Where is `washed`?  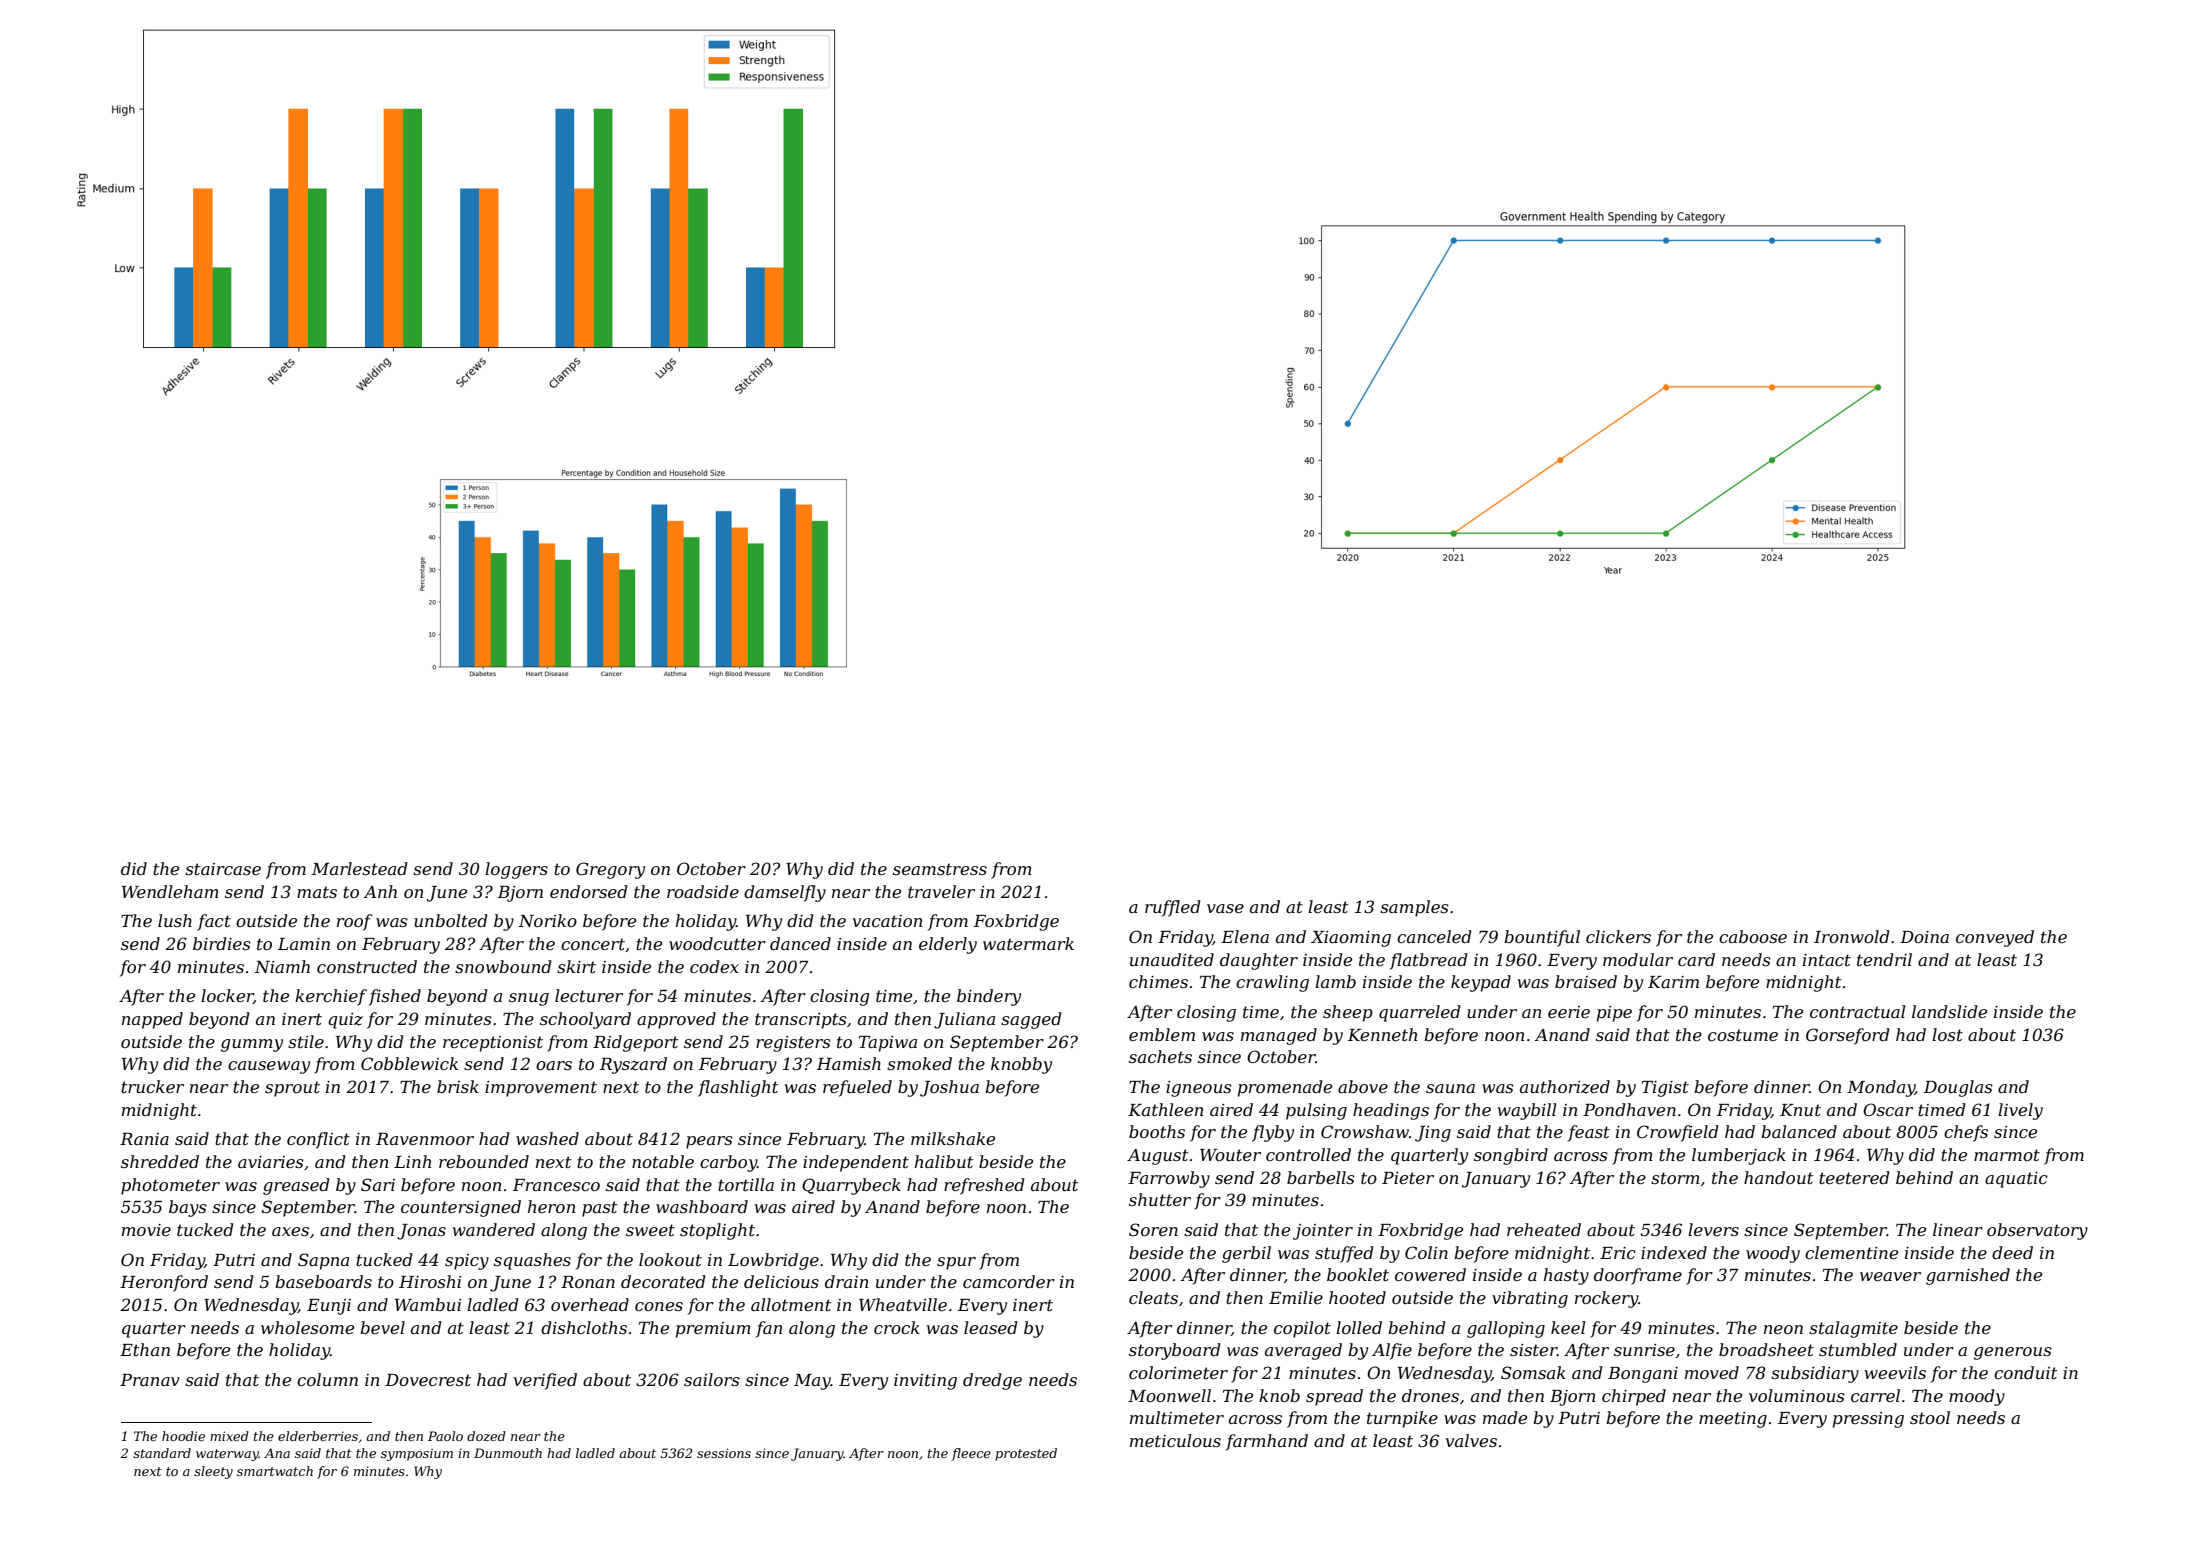
washed is located at coordinates (547, 1138).
